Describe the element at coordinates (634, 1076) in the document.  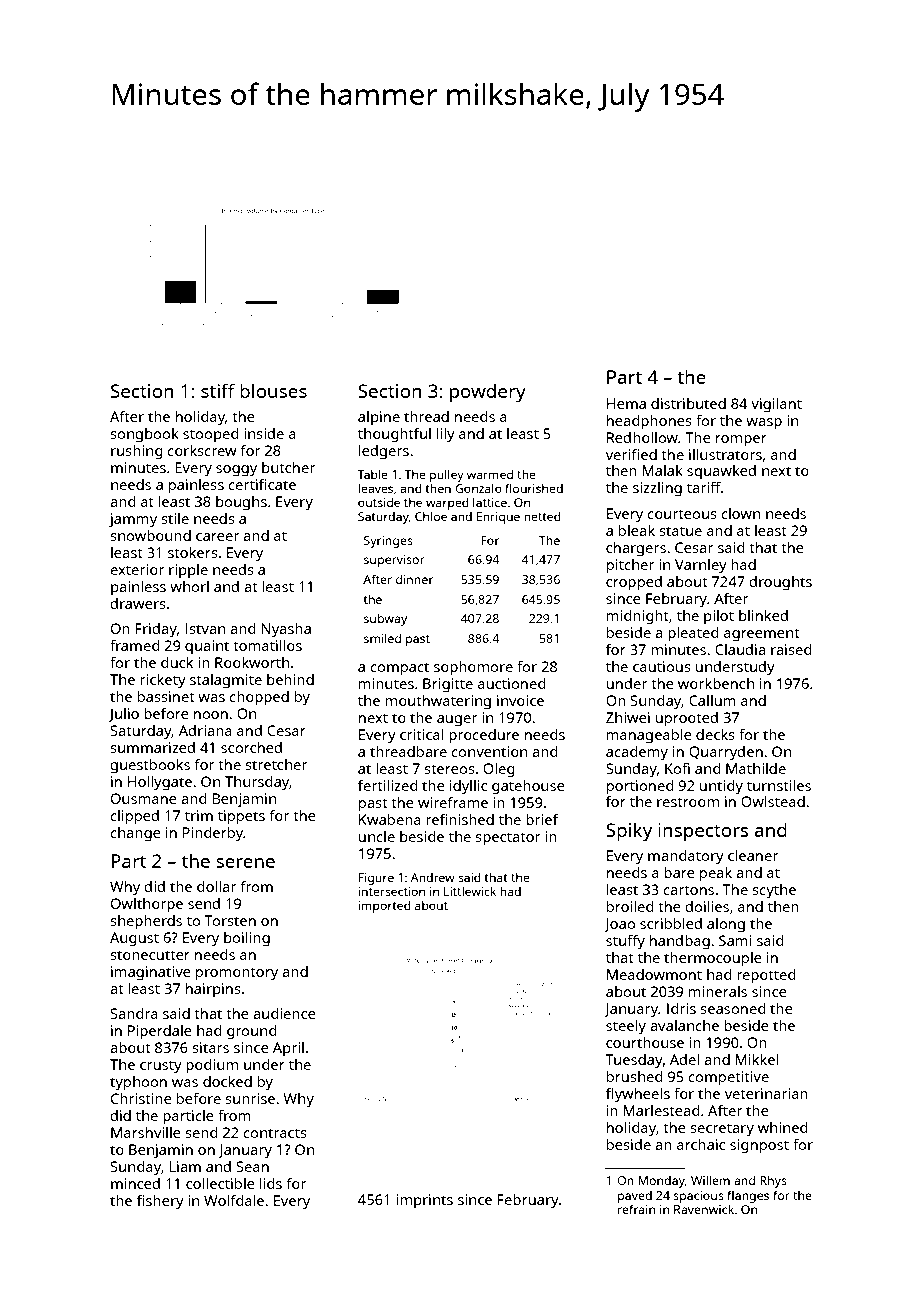
I see `brushed` at that location.
